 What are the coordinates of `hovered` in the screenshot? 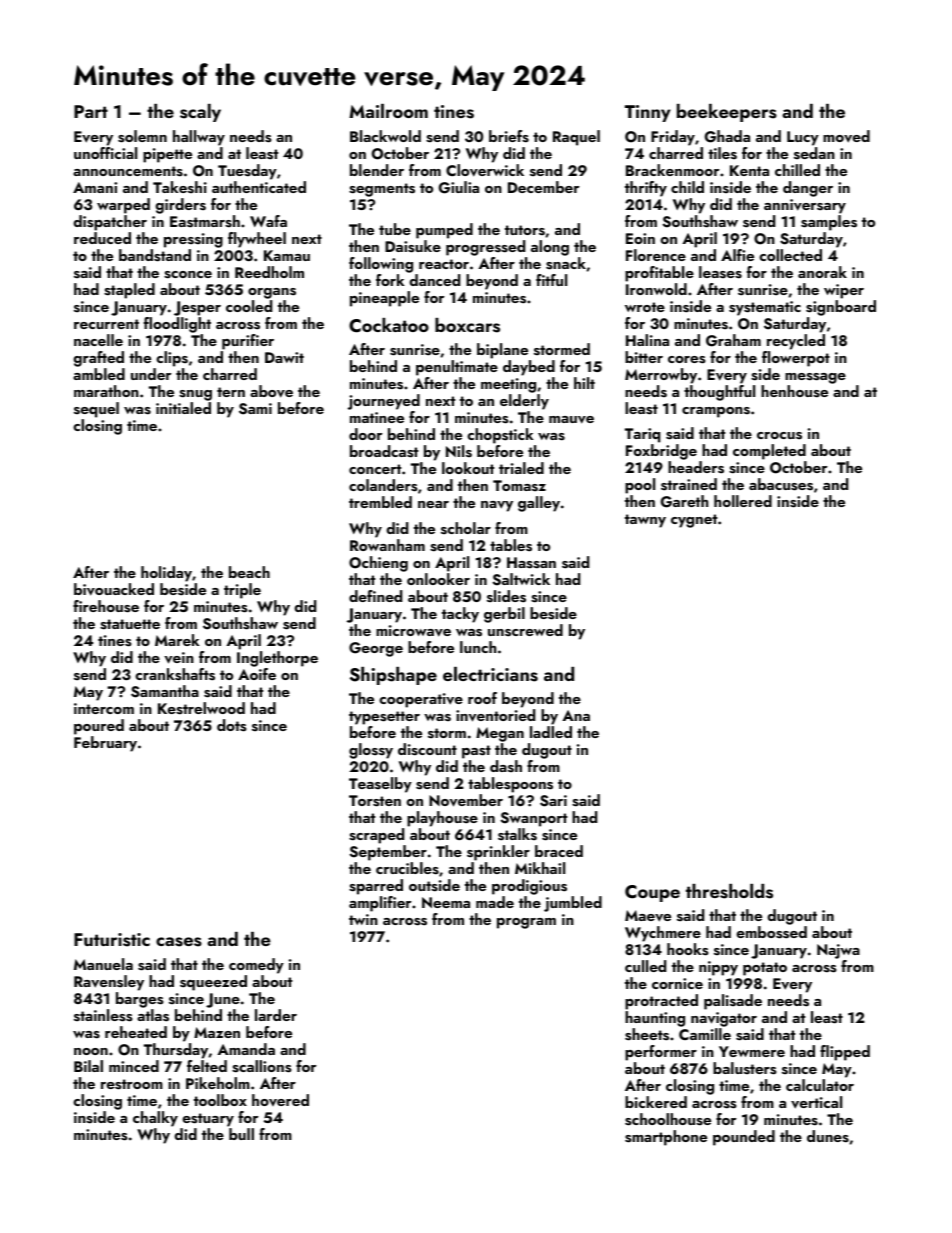 It's located at (280, 1100).
